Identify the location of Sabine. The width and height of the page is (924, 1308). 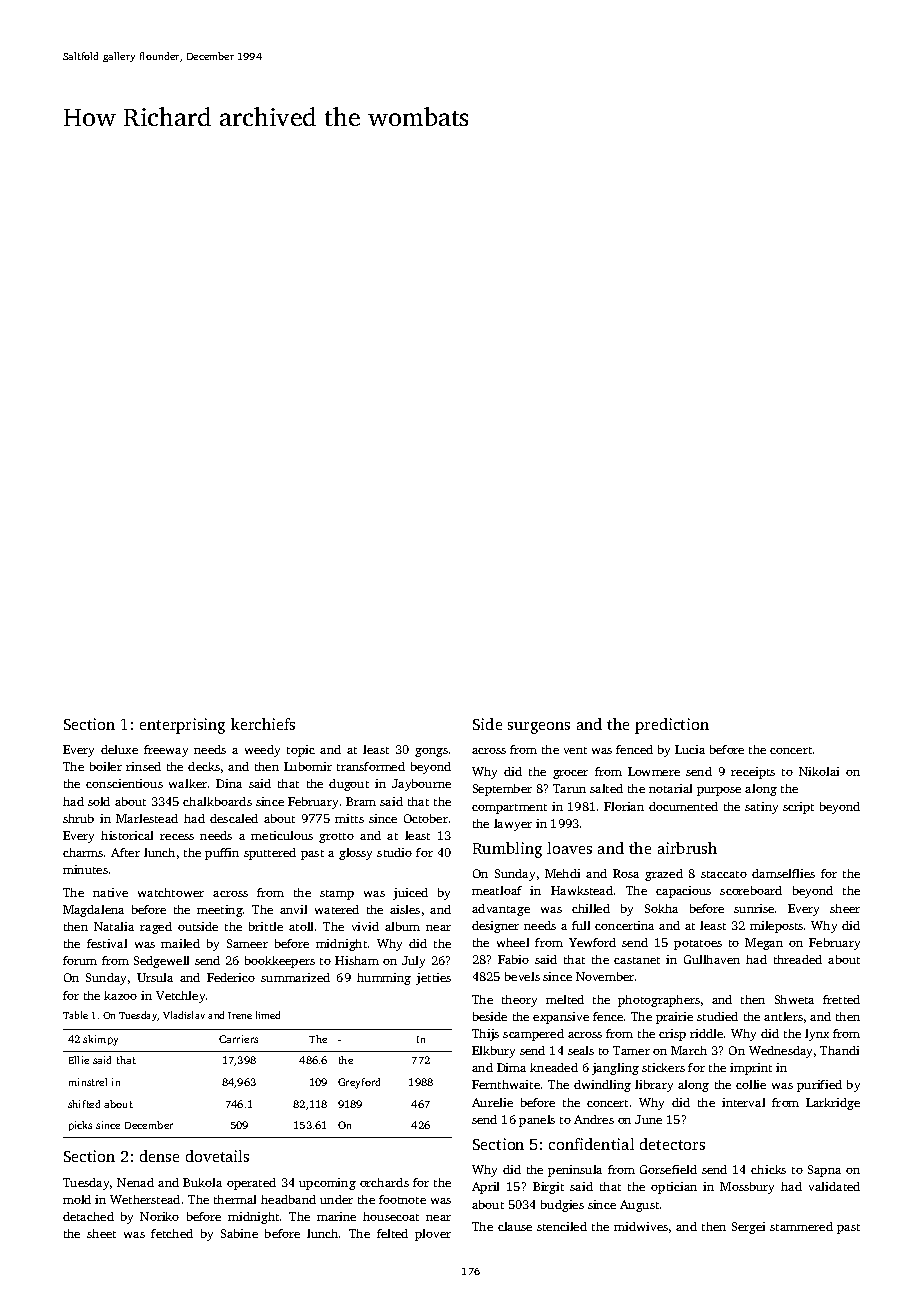
(239, 1233).
